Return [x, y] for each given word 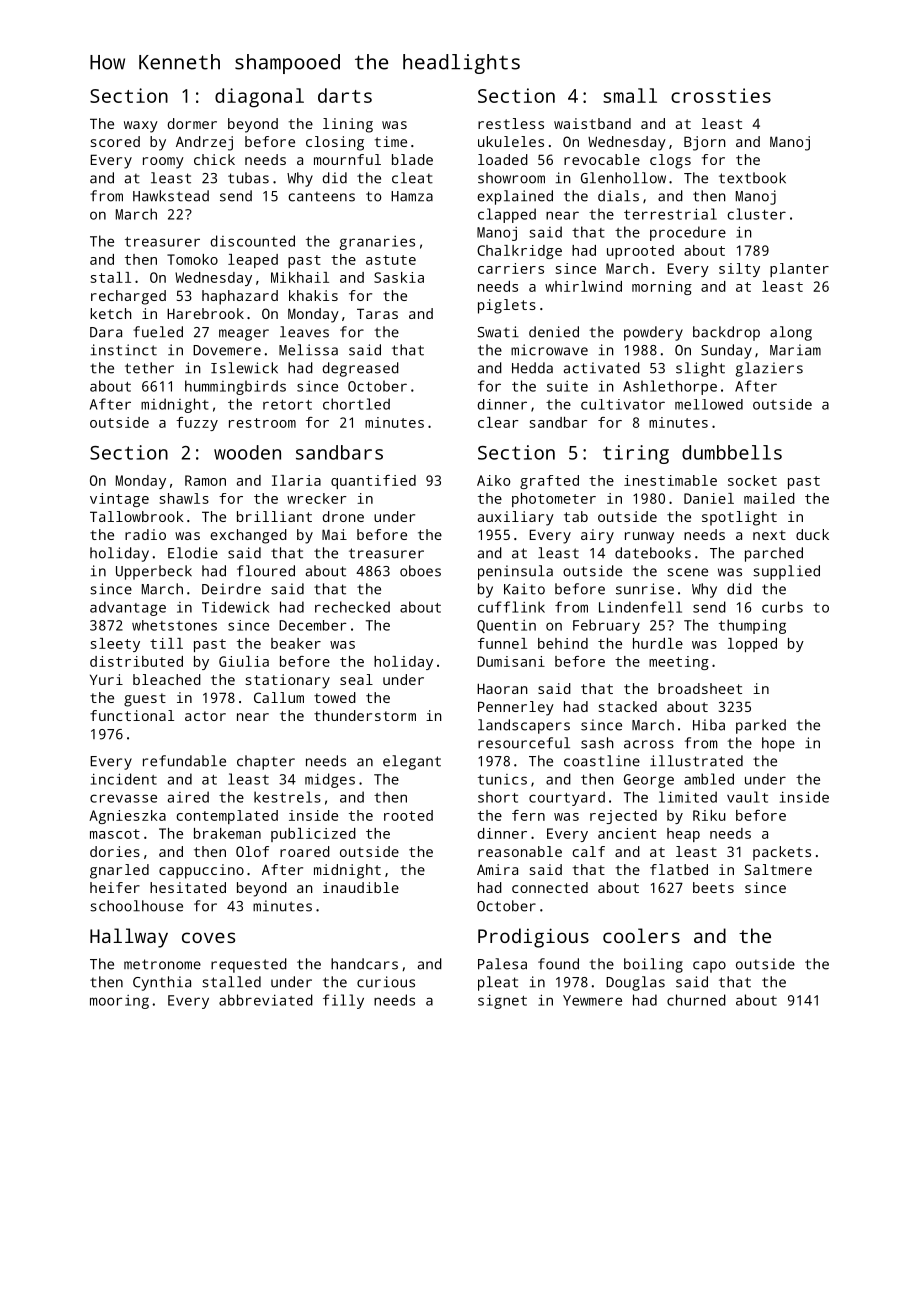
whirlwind [583, 286]
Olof [252, 851]
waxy [141, 127]
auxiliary [516, 518]
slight [700, 369]
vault [747, 797]
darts [345, 95]
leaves [304, 332]
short [498, 797]
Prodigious [533, 938]
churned [696, 1000]
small [630, 95]
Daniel [709, 498]
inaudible [361, 887]
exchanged [248, 536]
